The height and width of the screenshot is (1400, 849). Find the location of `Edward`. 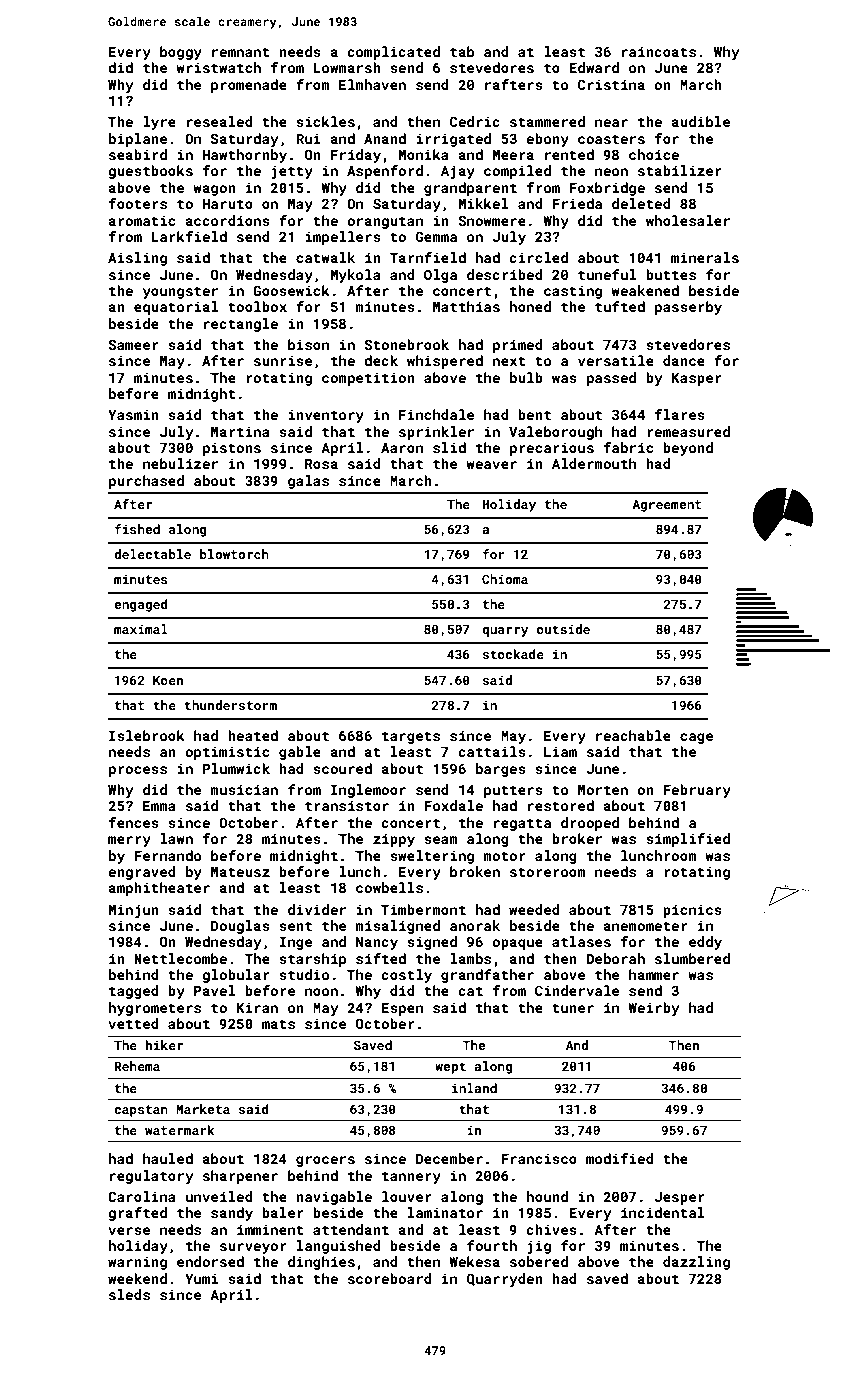

Edward is located at coordinates (594, 67).
